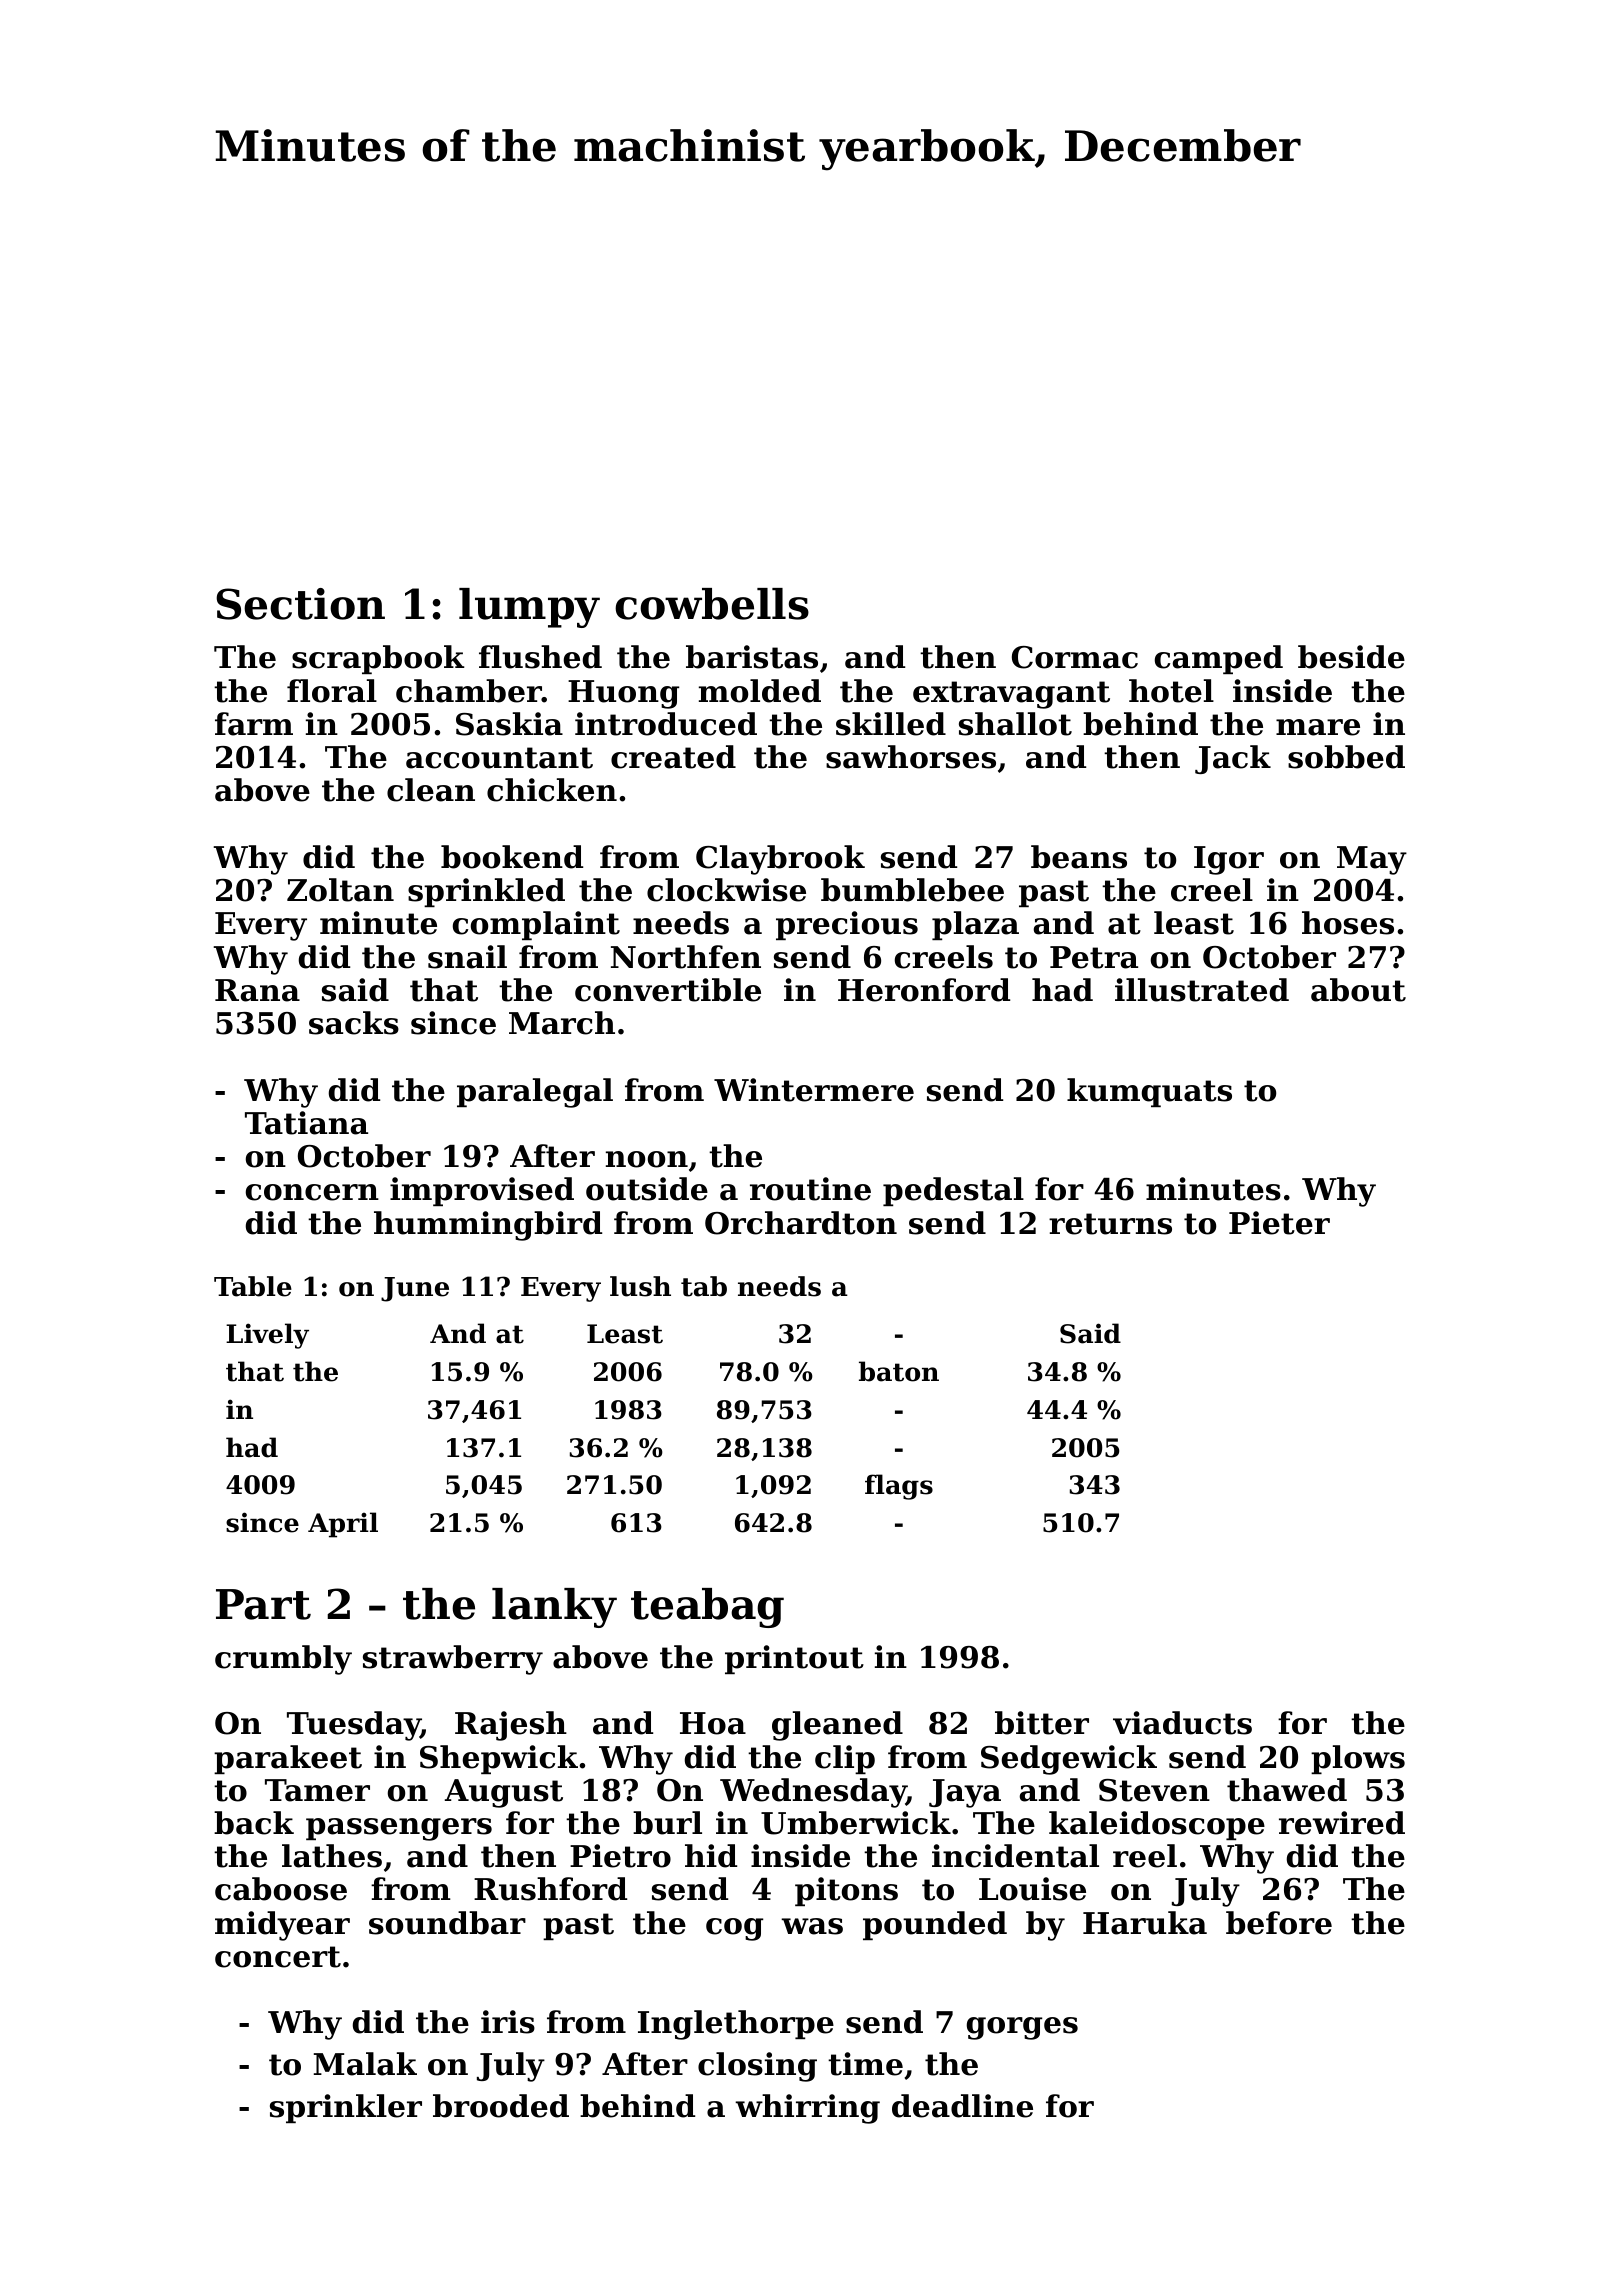 The height and width of the screenshot is (2292, 1620). I want to click on flags, so click(899, 1487).
